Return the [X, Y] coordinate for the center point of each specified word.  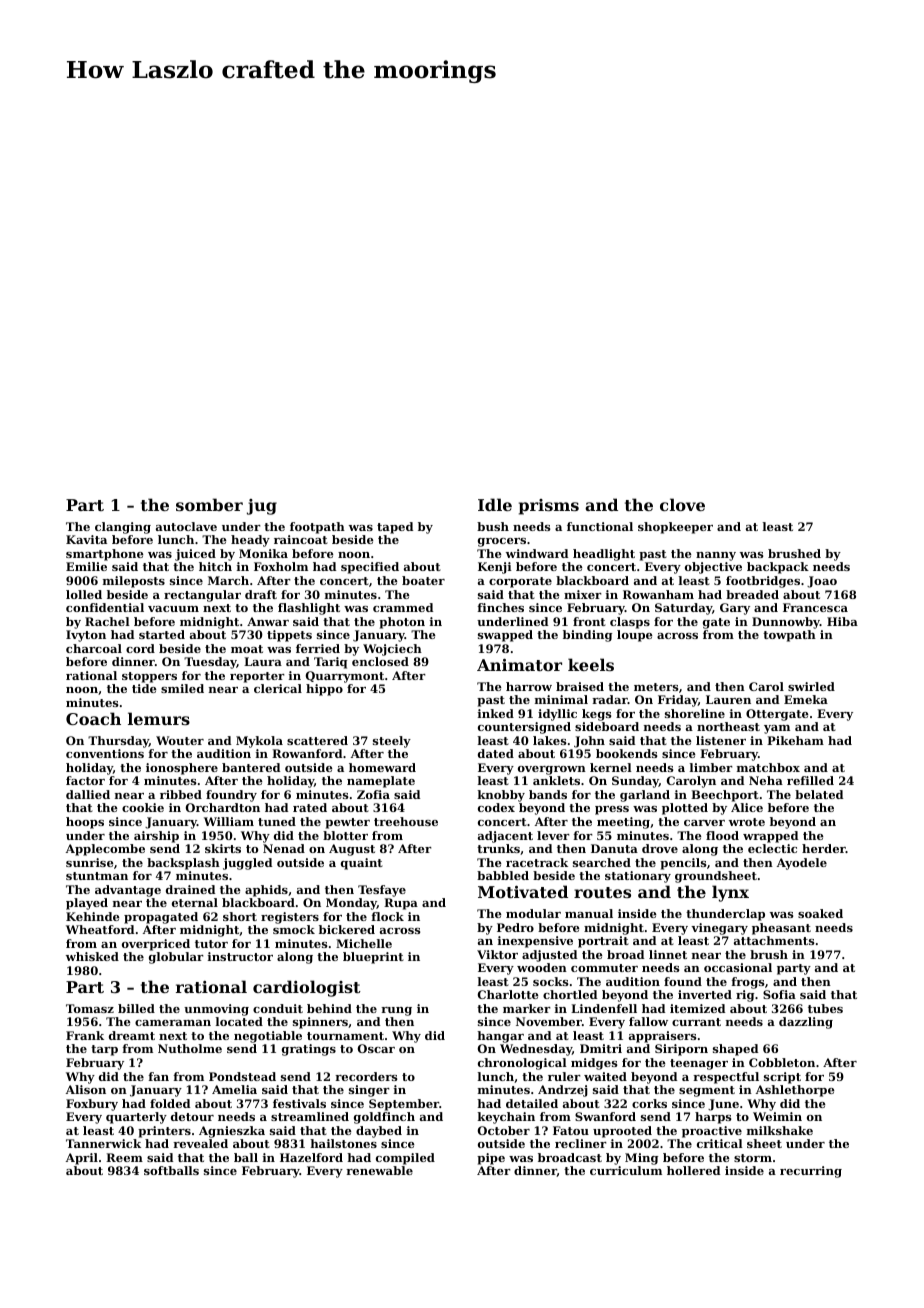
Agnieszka [232, 1132]
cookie [143, 807]
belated [819, 794]
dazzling [806, 1023]
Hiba [842, 621]
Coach [93, 718]
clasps [630, 623]
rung [396, 1011]
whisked [92, 956]
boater [423, 580]
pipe [491, 1159]
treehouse [406, 821]
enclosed [380, 661]
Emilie [86, 566]
